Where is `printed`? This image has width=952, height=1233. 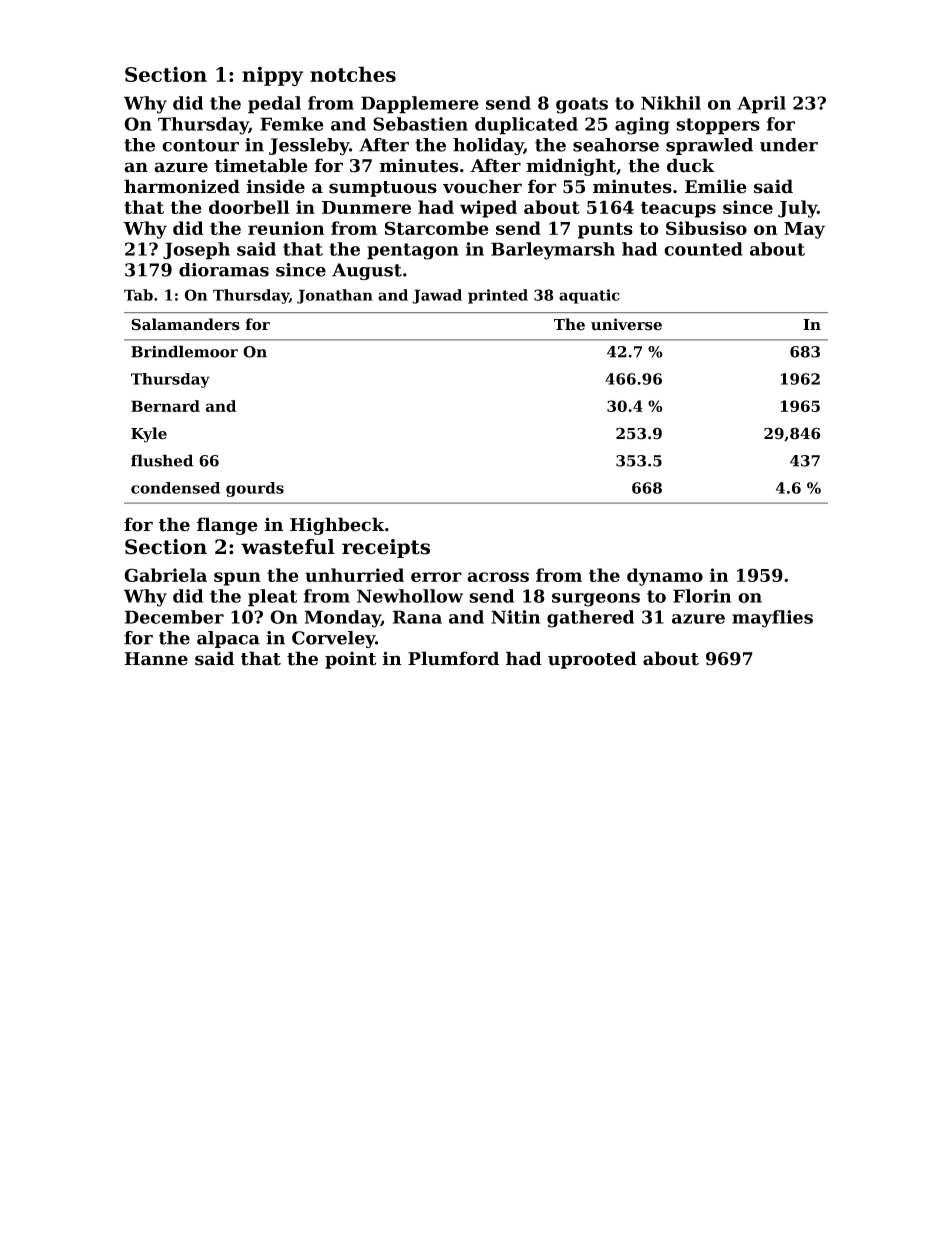
printed is located at coordinates (498, 296).
